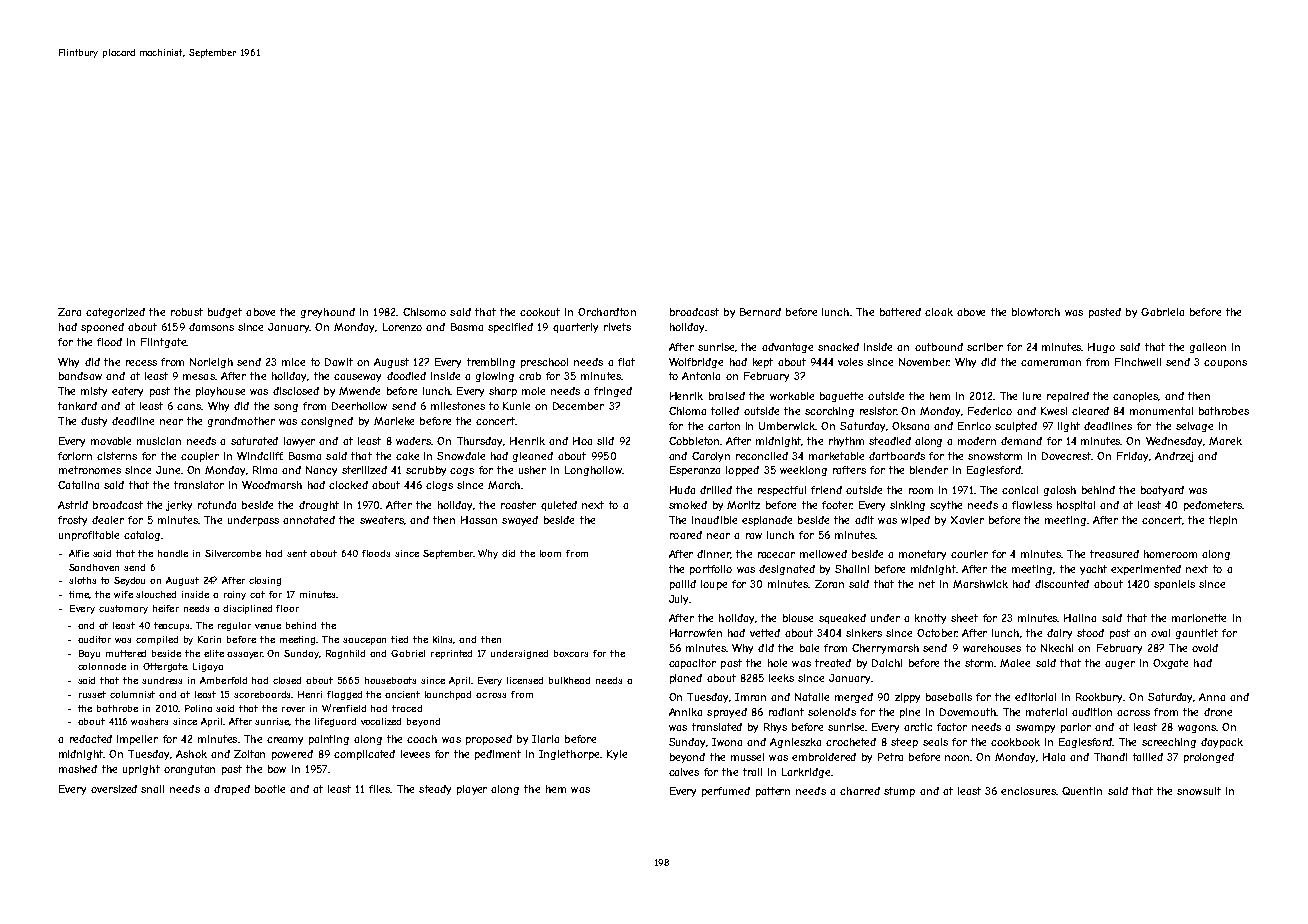 Image resolution: width=1308 pixels, height=924 pixels. What do you see at coordinates (364, 755) in the screenshot?
I see `complicated` at bounding box center [364, 755].
